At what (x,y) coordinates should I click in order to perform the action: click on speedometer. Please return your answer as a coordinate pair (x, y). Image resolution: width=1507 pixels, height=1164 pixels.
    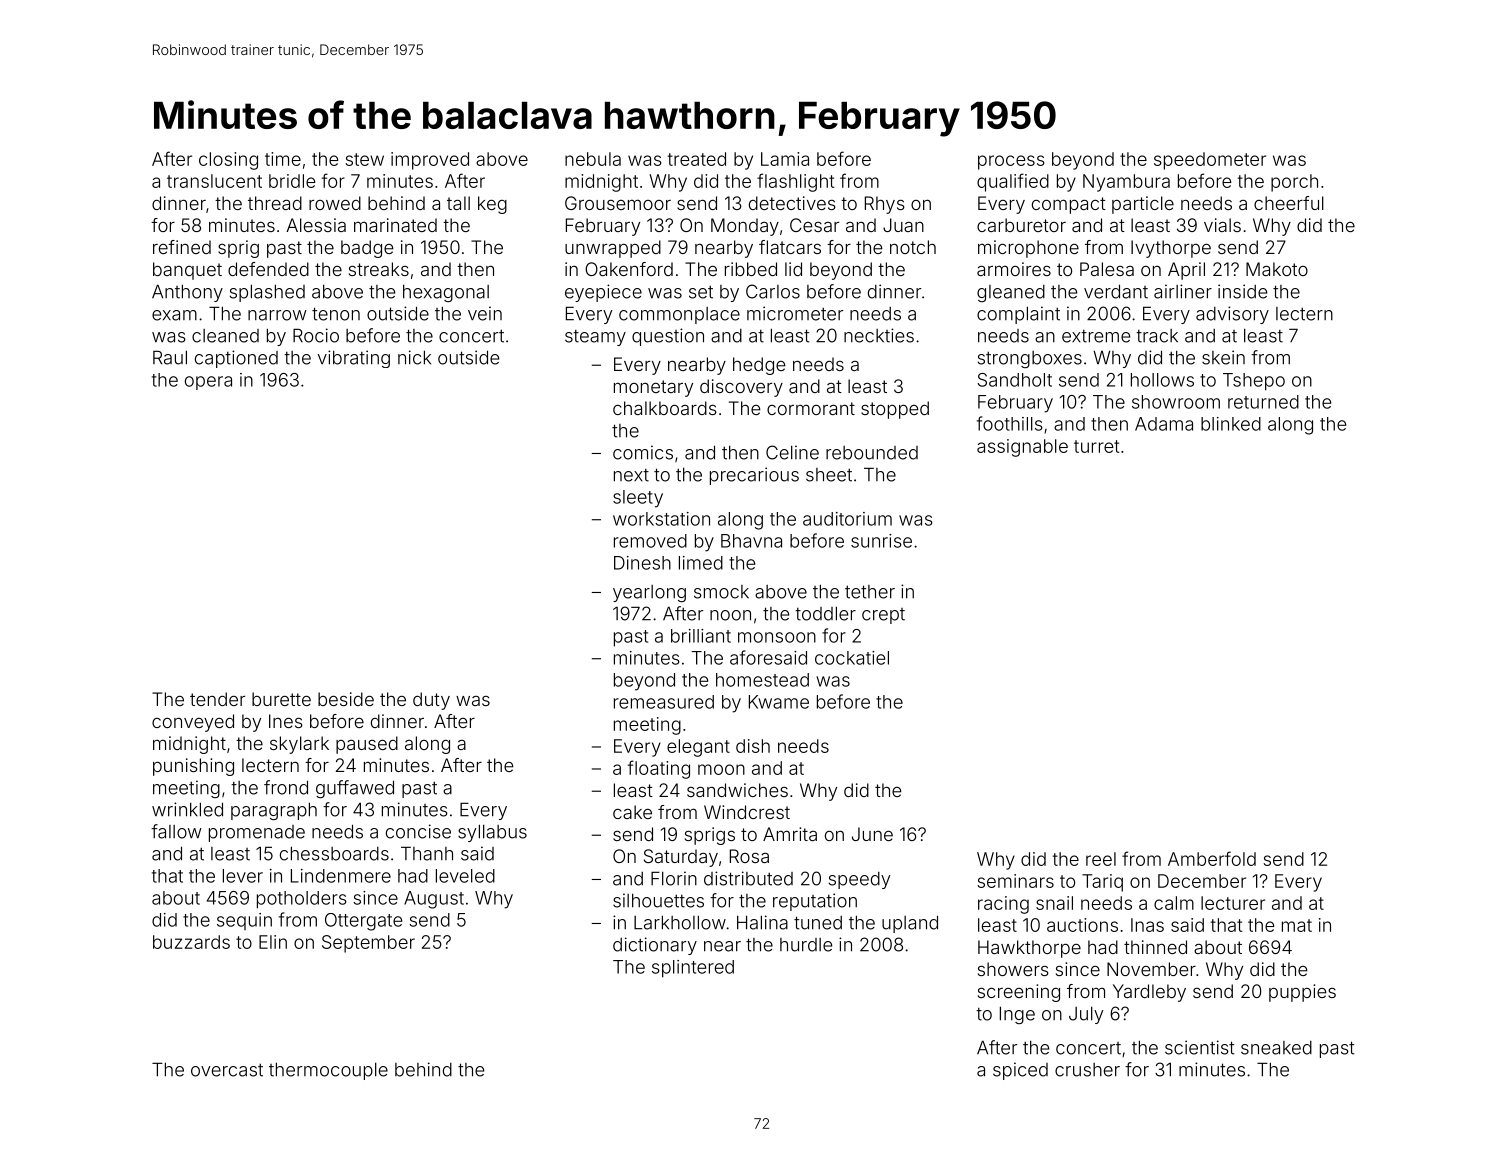
    Looking at the image, I should click on (1210, 161).
